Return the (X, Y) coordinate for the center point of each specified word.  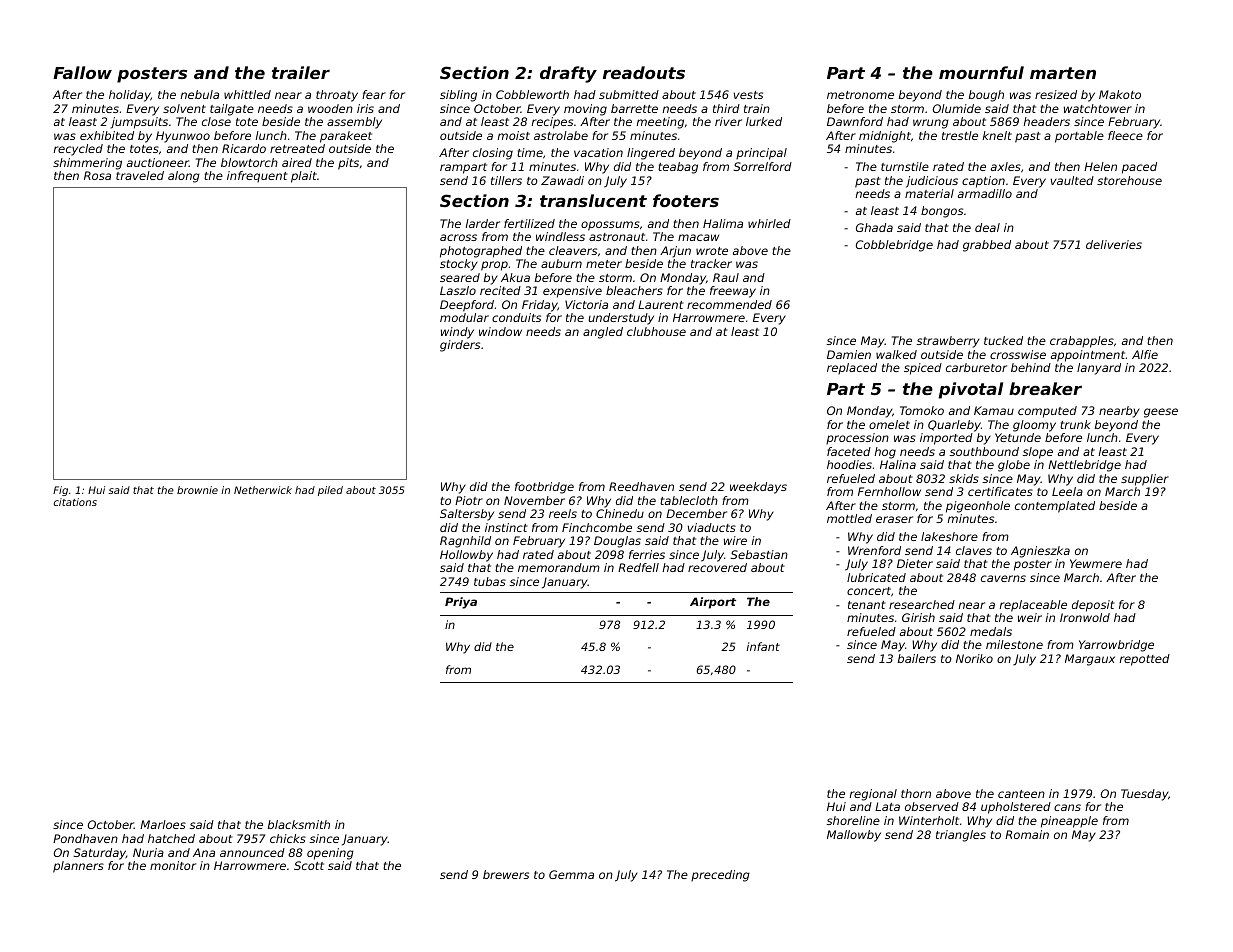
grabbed (987, 246)
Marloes (163, 824)
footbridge (544, 488)
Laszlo (458, 290)
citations (75, 502)
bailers (917, 658)
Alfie (1145, 354)
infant (763, 646)
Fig (60, 491)
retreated (297, 148)
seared (460, 277)
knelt (997, 135)
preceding (720, 876)
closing (493, 154)
